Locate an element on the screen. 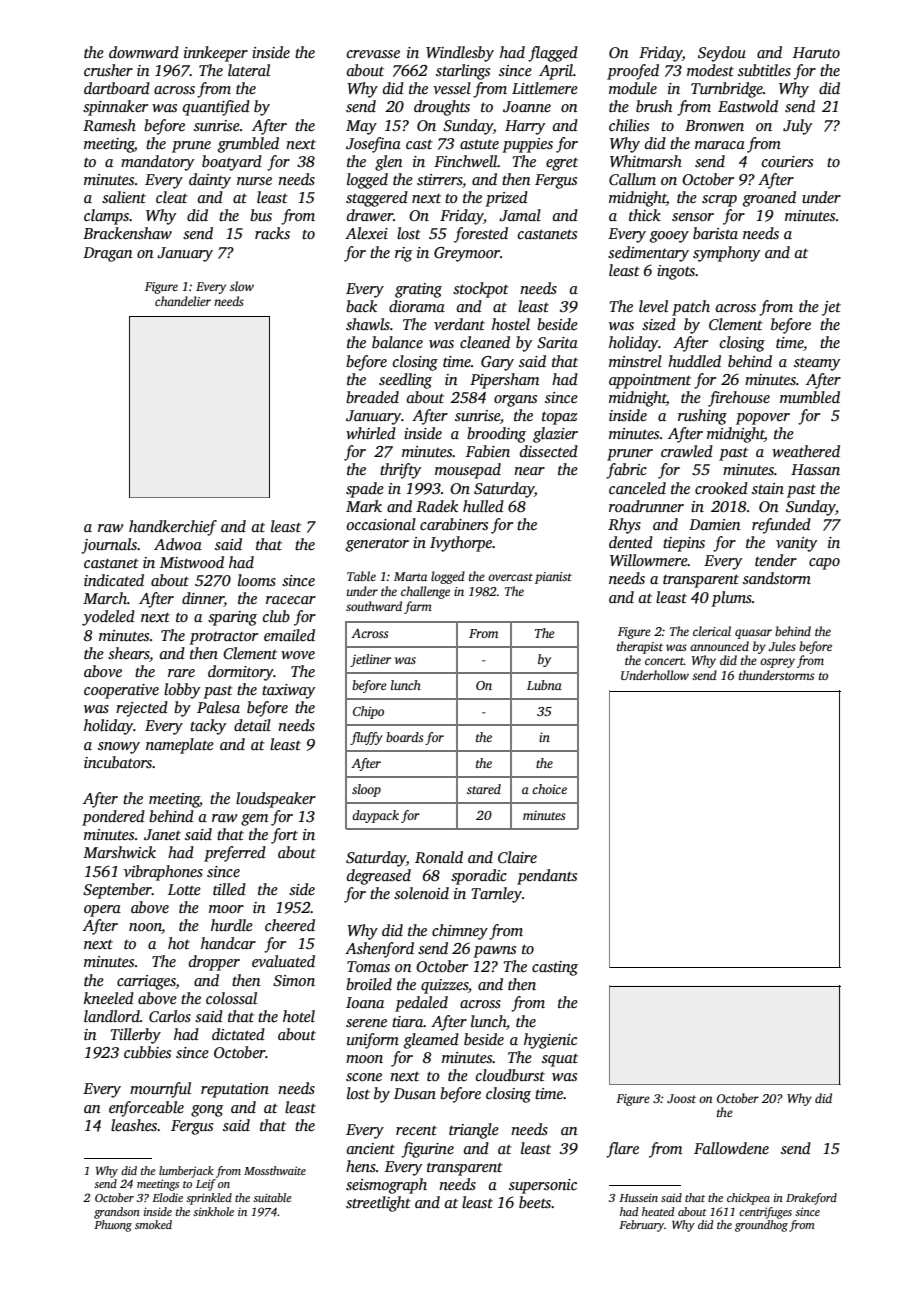  chimney is located at coordinates (460, 932).
